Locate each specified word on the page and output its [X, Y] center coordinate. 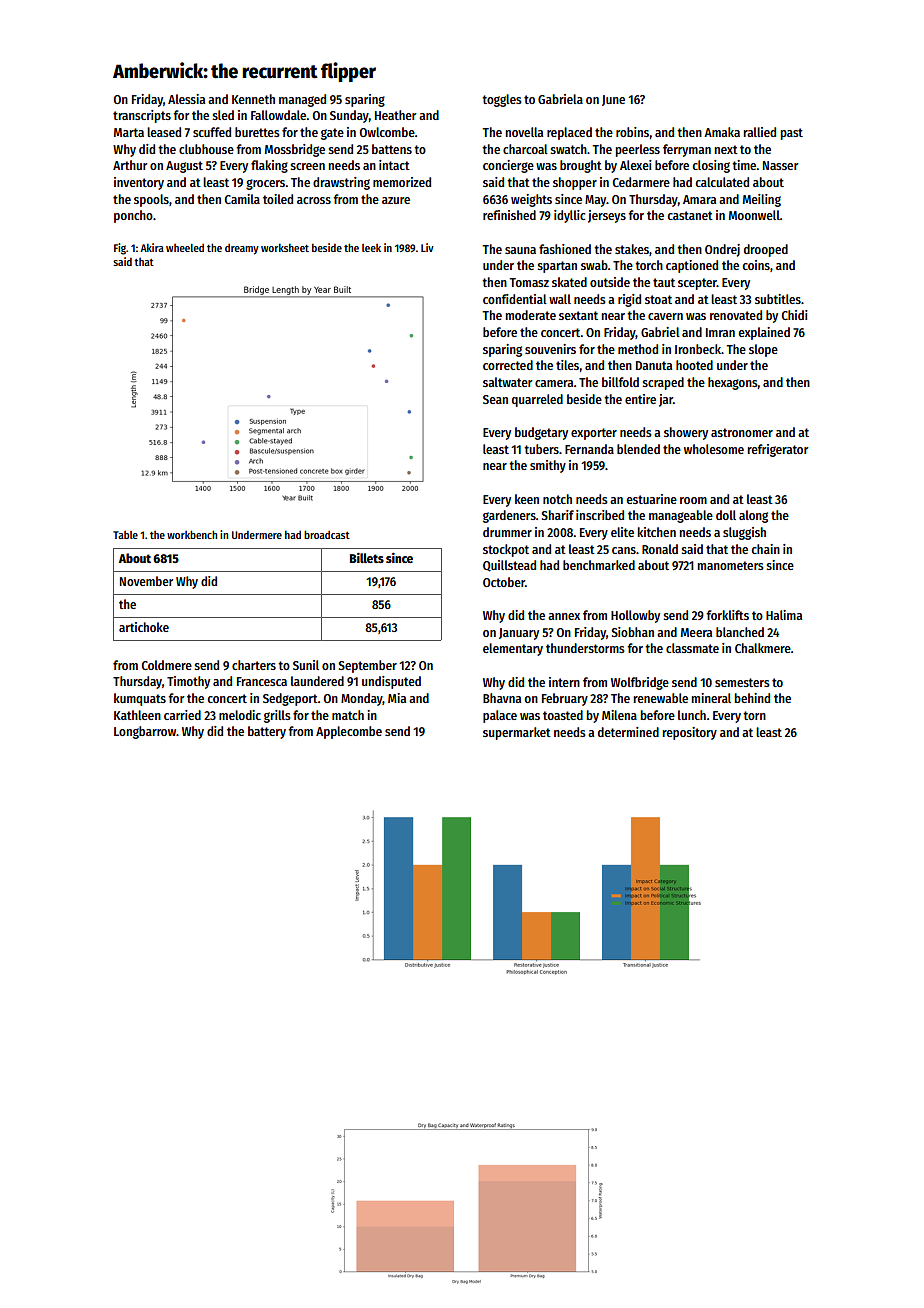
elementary [513, 649]
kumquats [140, 699]
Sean [495, 399]
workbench [192, 534]
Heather [395, 115]
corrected [508, 365]
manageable [681, 516]
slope [763, 350]
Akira [152, 247]
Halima [784, 615]
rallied [760, 132]
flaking [269, 166]
